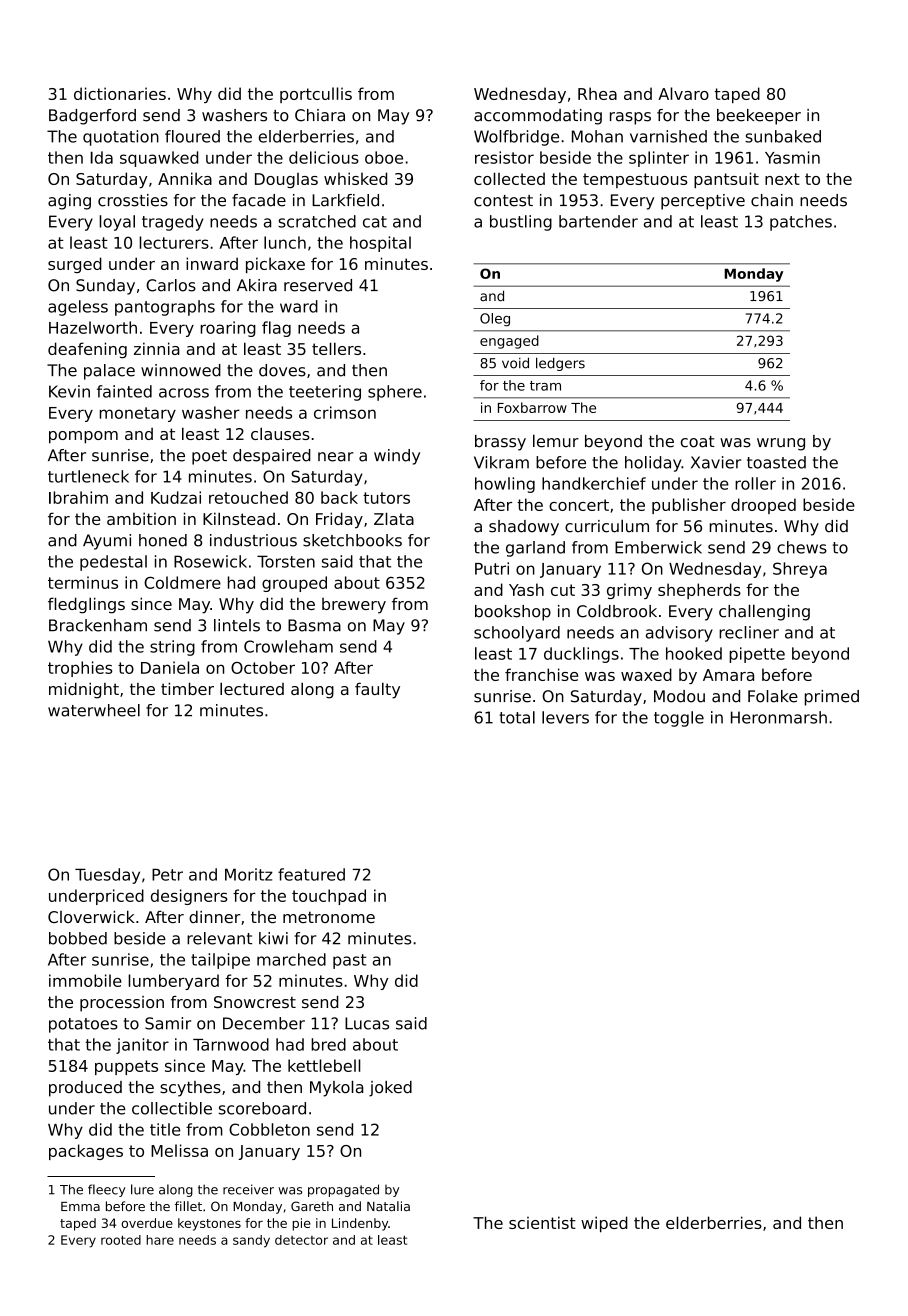 This screenshot has height=1316, width=908. Describe the element at coordinates (126, 1067) in the screenshot. I see `puppets` at that location.
